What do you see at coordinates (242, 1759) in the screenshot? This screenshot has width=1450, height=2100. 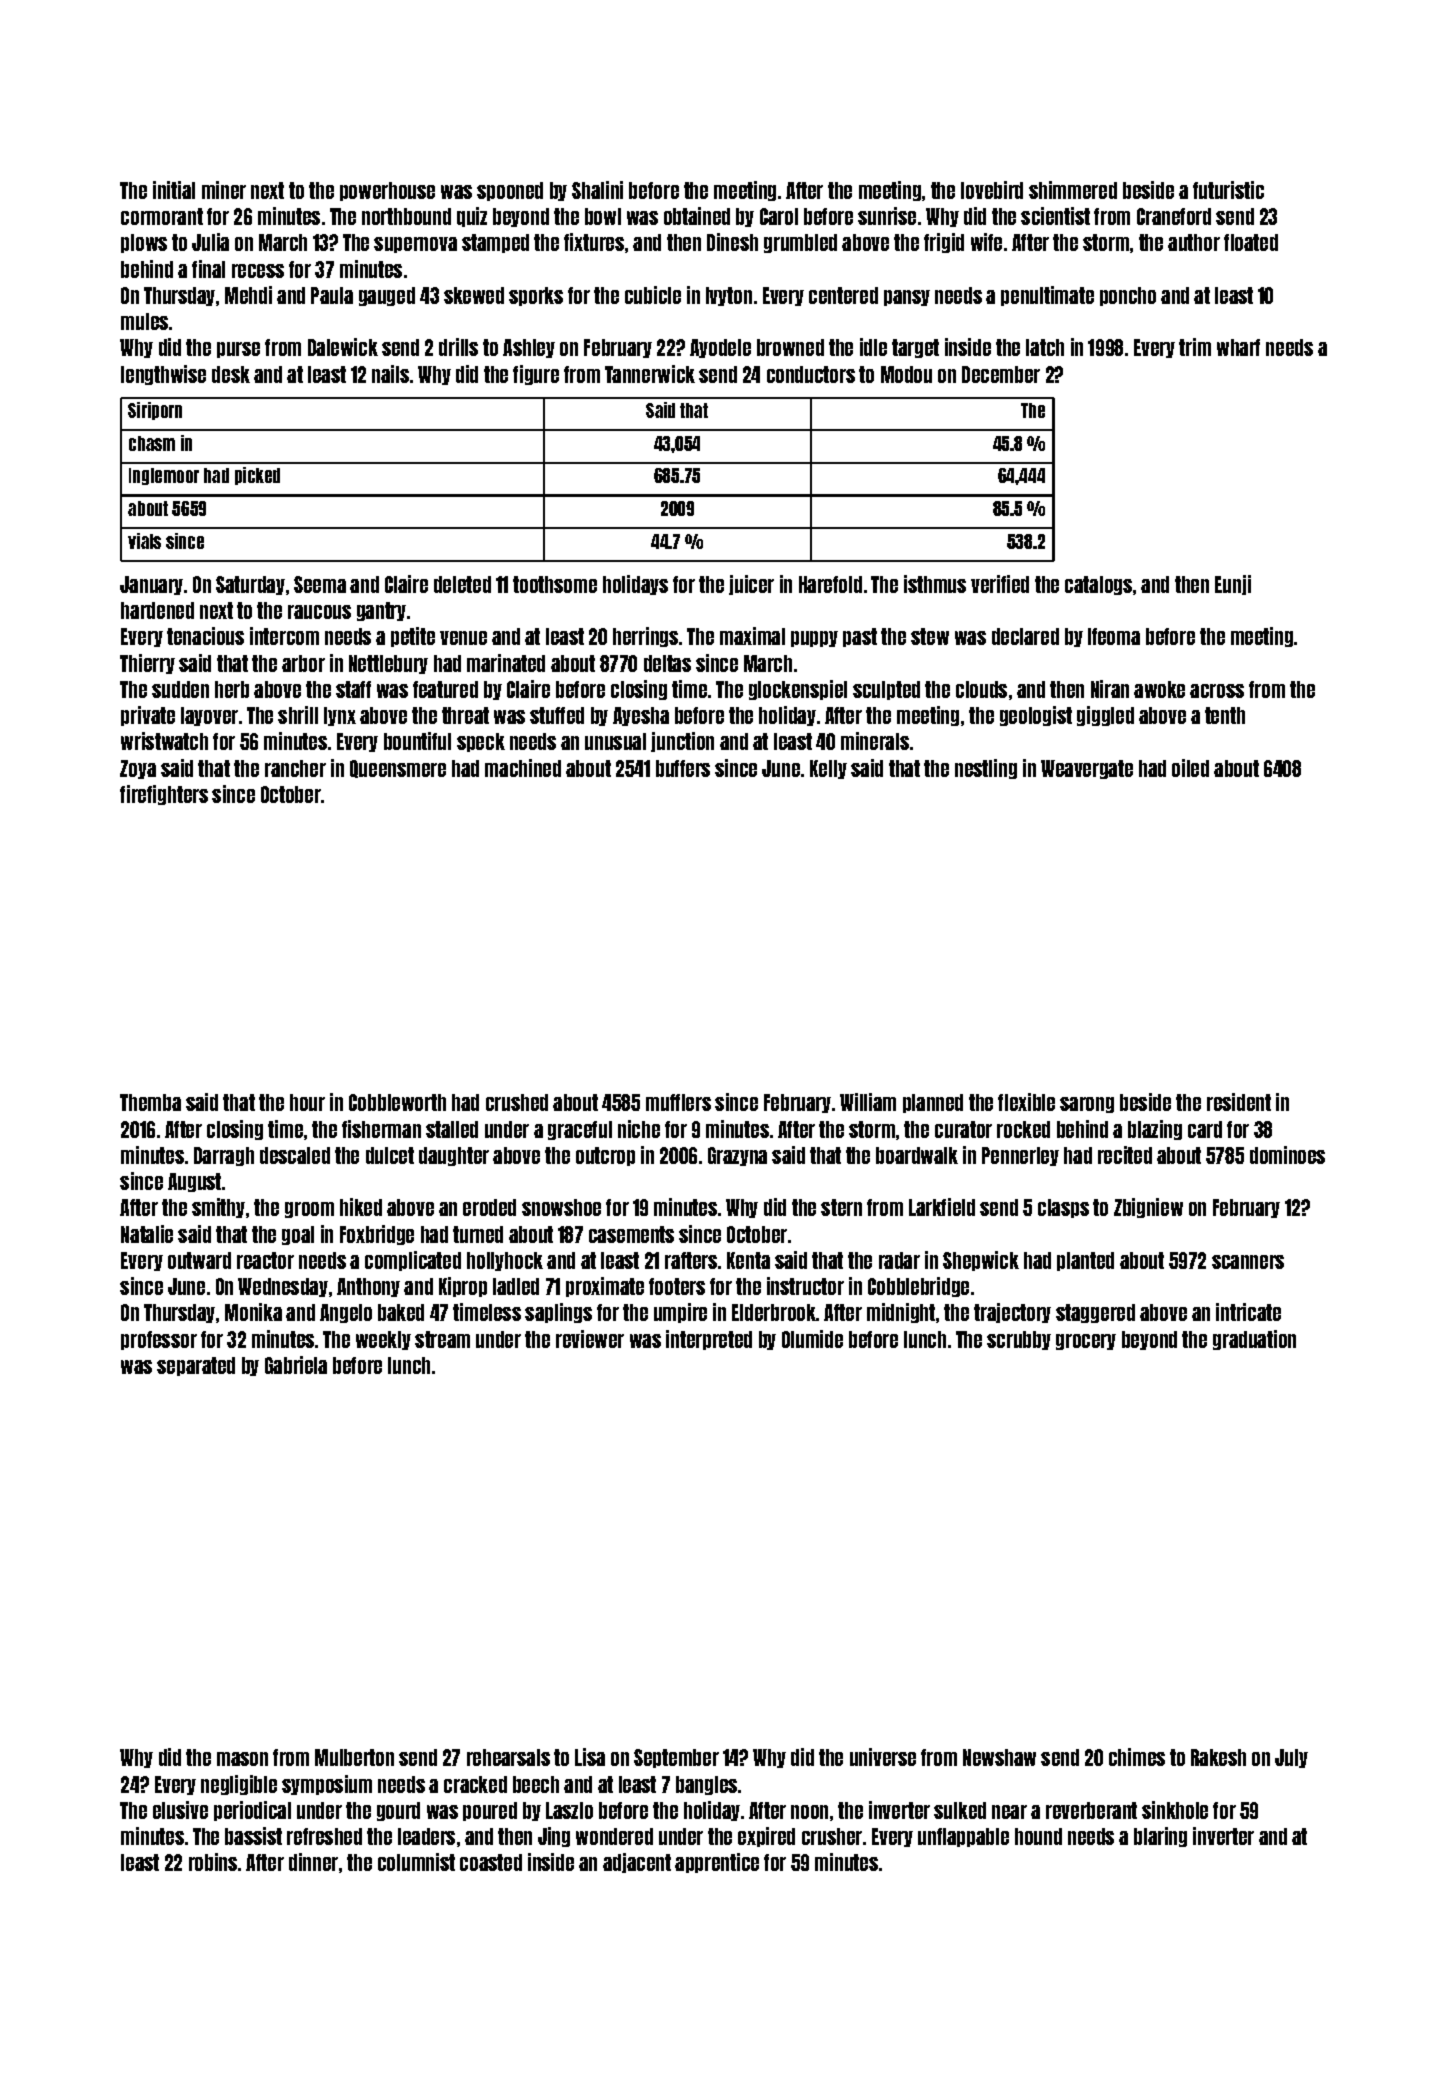 I see `mason` at bounding box center [242, 1759].
